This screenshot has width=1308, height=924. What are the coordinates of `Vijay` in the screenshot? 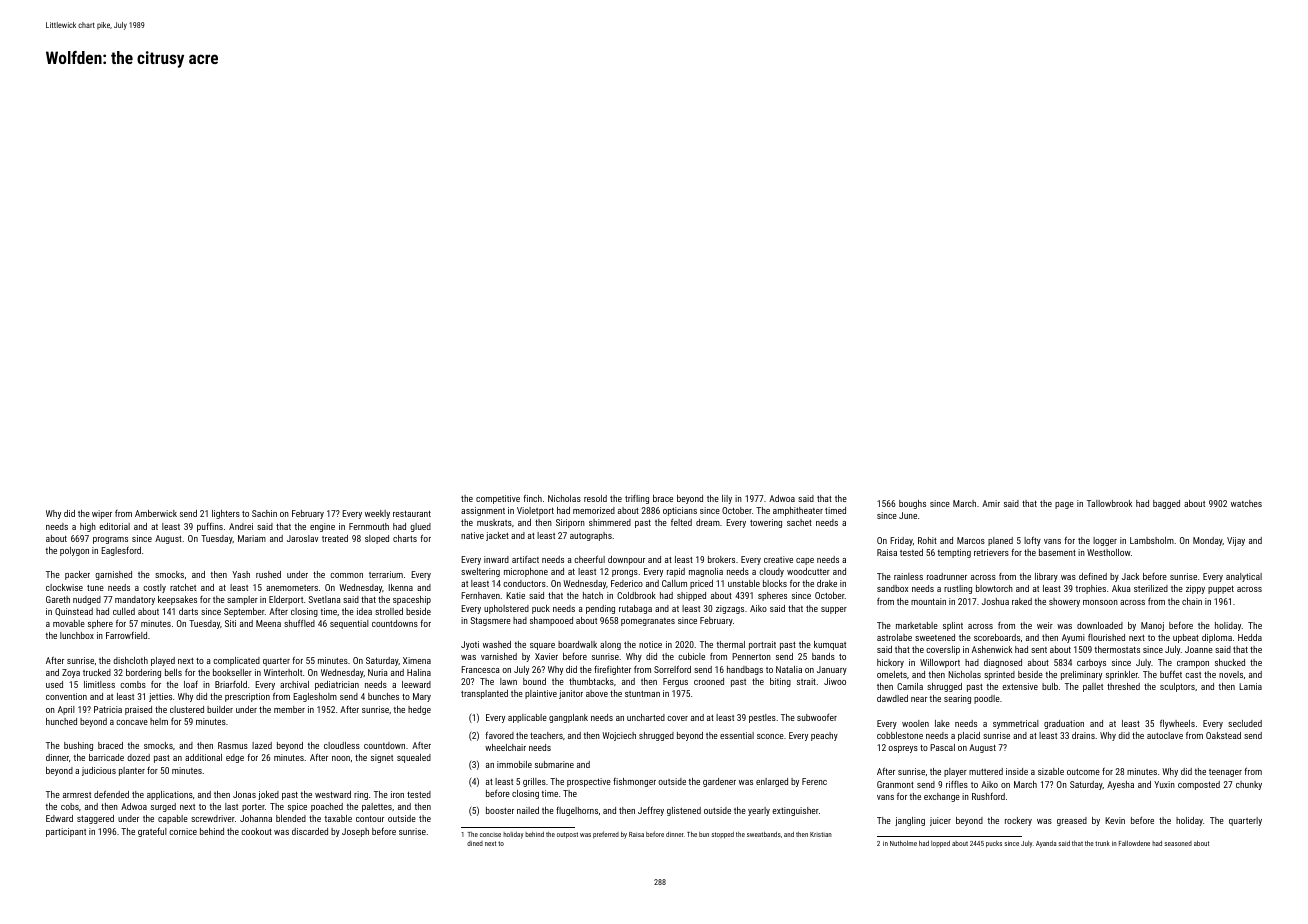 It's located at (1236, 541).
